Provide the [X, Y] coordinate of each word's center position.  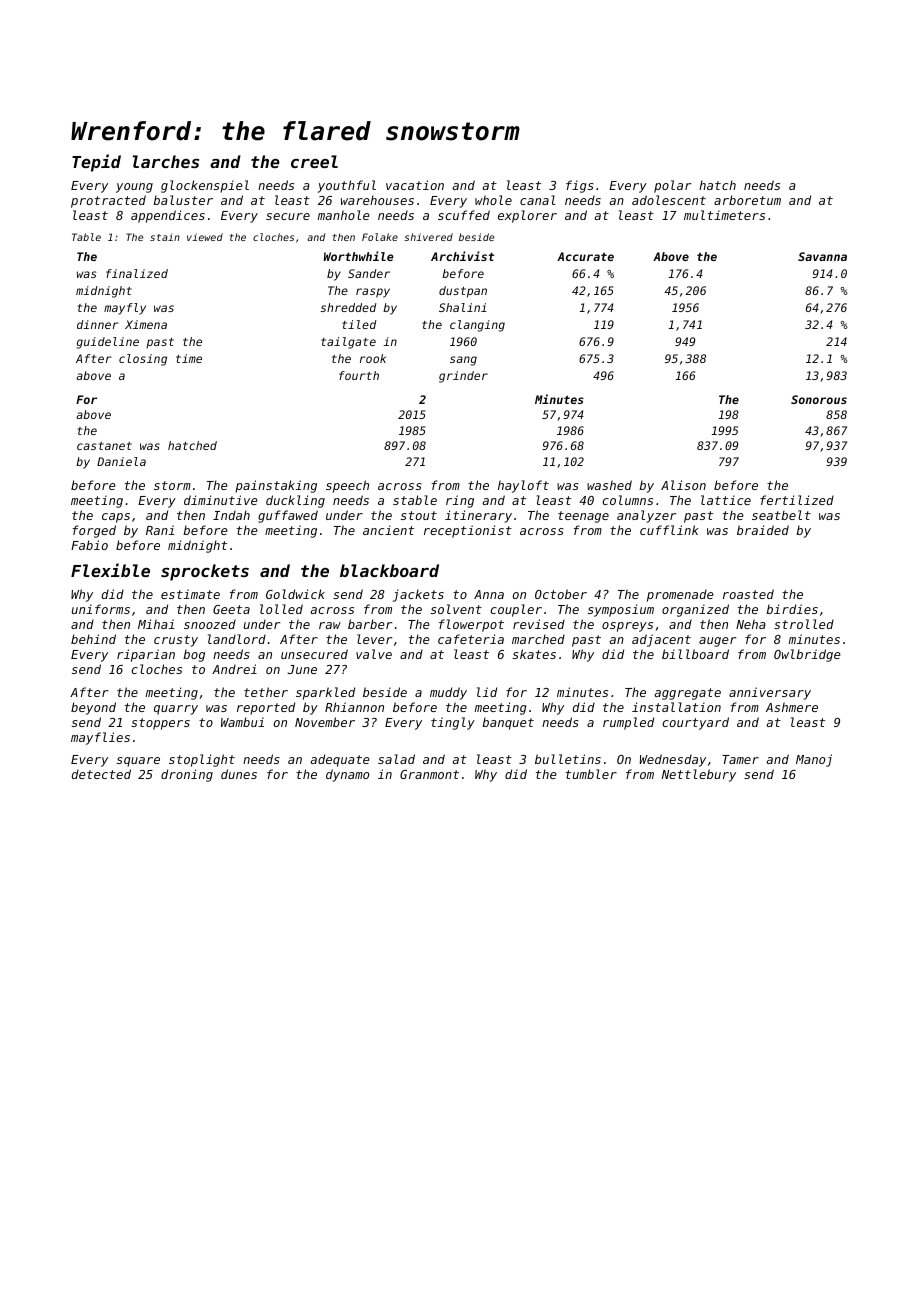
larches [166, 161]
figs [580, 186]
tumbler [591, 774]
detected [101, 774]
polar [672, 186]
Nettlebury [699, 775]
